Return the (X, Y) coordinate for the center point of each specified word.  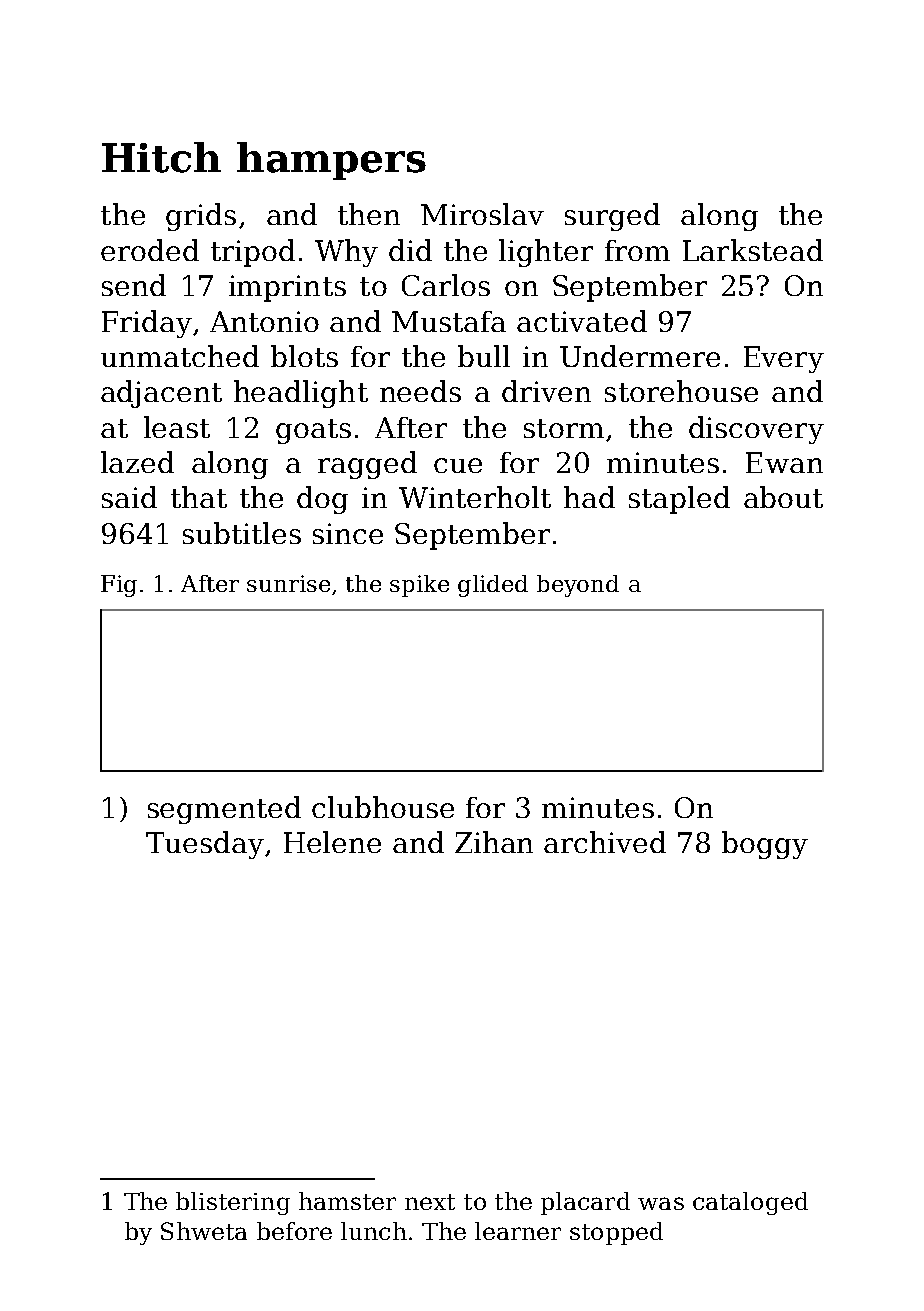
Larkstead (753, 250)
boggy (765, 845)
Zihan (494, 842)
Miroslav (482, 214)
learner (518, 1231)
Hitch (161, 157)
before (294, 1231)
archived (605, 842)
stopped (616, 1233)
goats (313, 431)
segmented (224, 810)
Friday (147, 324)
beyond (578, 586)
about (783, 497)
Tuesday (205, 845)
